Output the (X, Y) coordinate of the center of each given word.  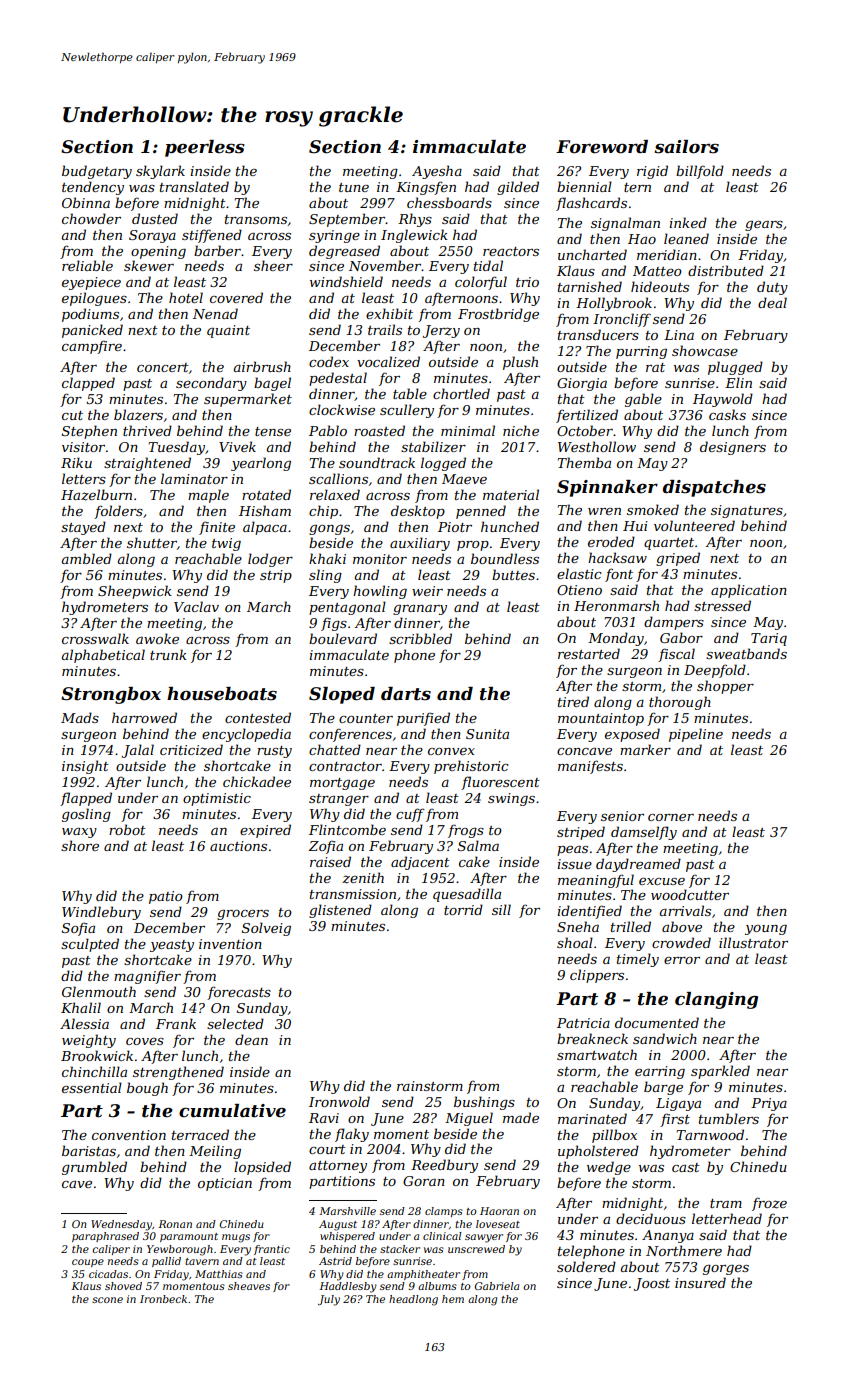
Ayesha (437, 172)
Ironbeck (163, 1299)
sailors (686, 147)
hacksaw (617, 557)
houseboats (222, 694)
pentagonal (347, 608)
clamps (444, 1212)
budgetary (97, 172)
